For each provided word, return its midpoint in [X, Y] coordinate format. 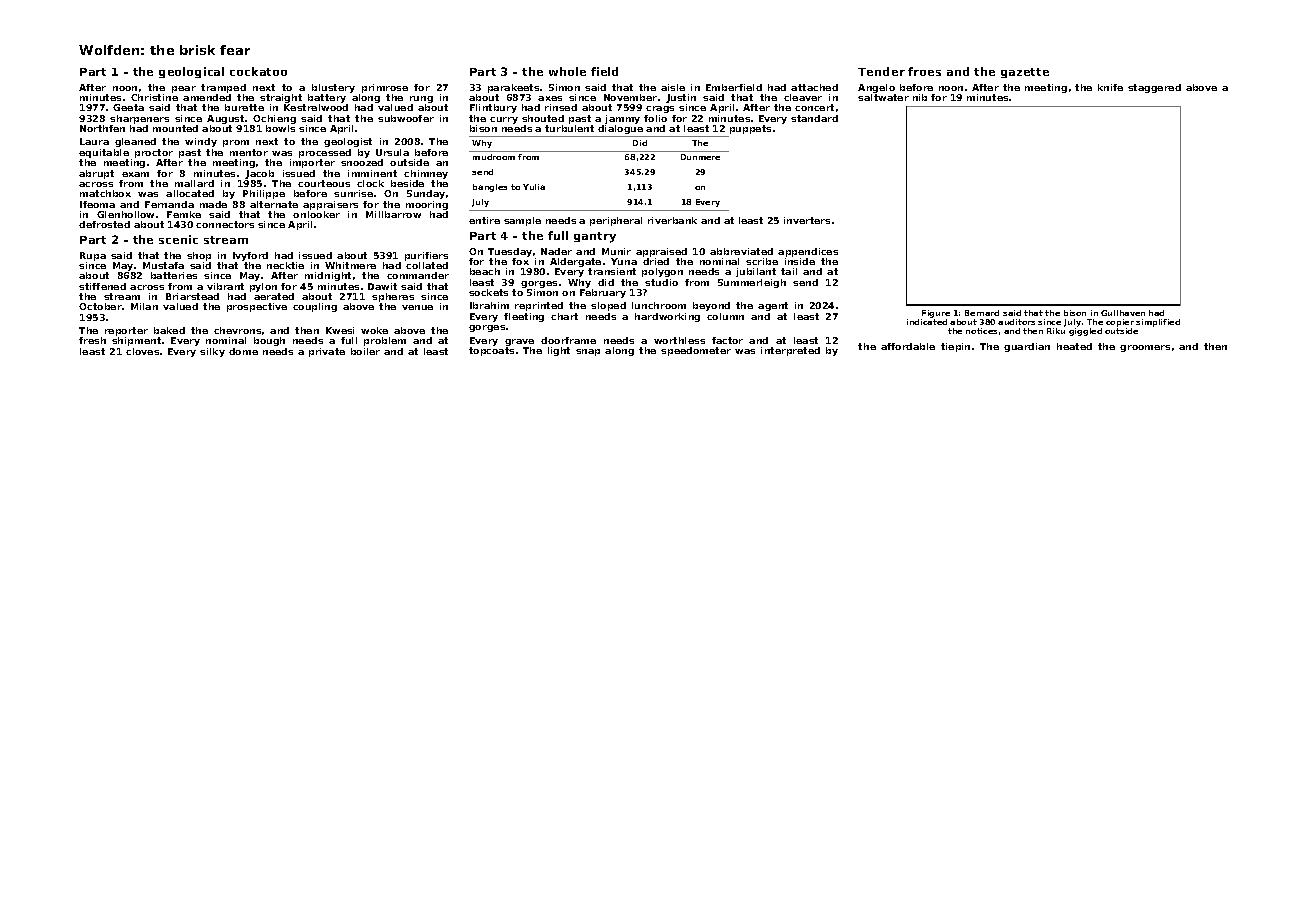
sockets [488, 292]
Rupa [93, 256]
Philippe [264, 194]
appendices [808, 252]
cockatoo [258, 71]
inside [800, 261]
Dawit [382, 286]
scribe [762, 261]
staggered [1154, 88]
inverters [807, 220]
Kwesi [340, 330]
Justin [681, 98]
